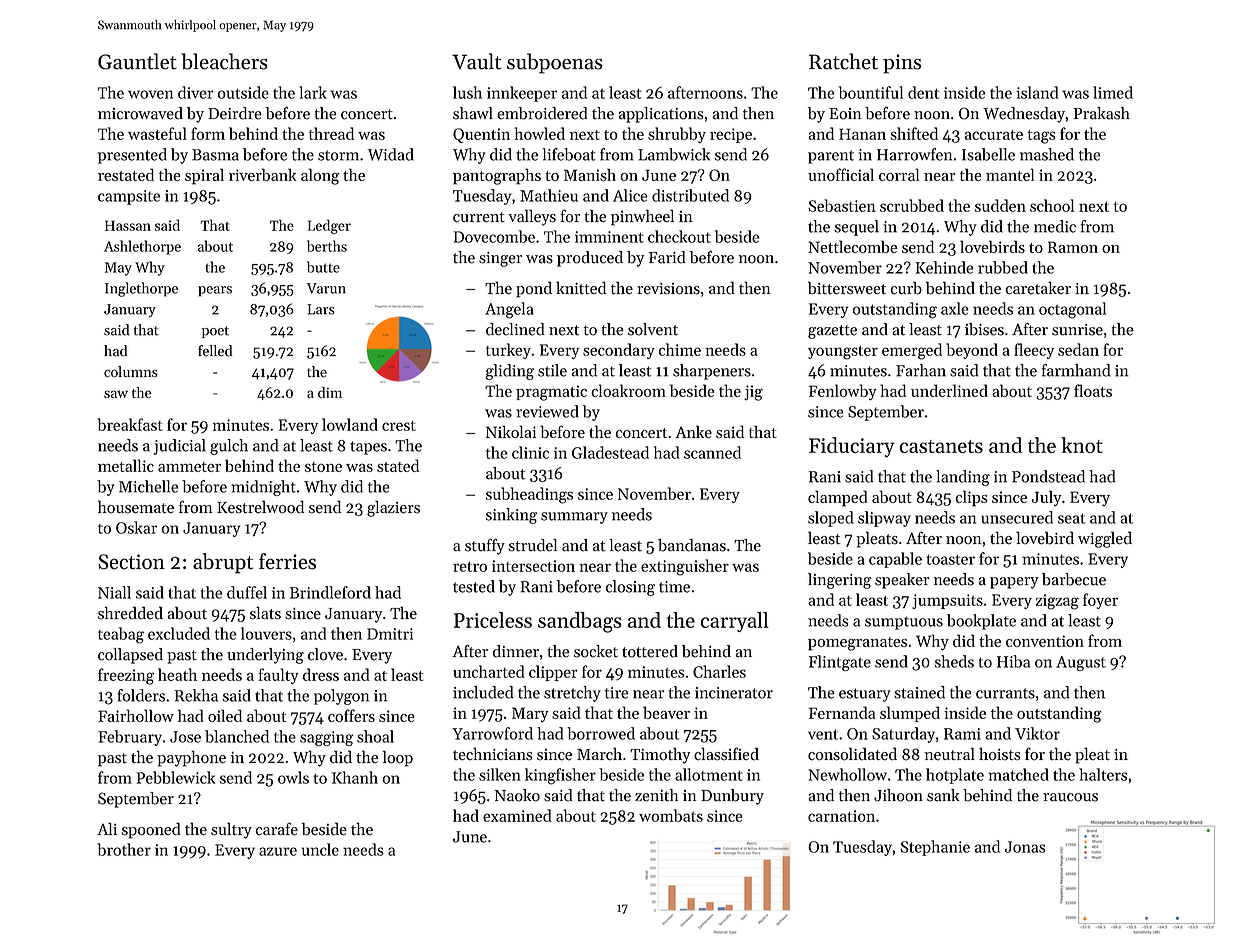 Image resolution: width=1233 pixels, height=952 pixels. I want to click on crest, so click(399, 426).
